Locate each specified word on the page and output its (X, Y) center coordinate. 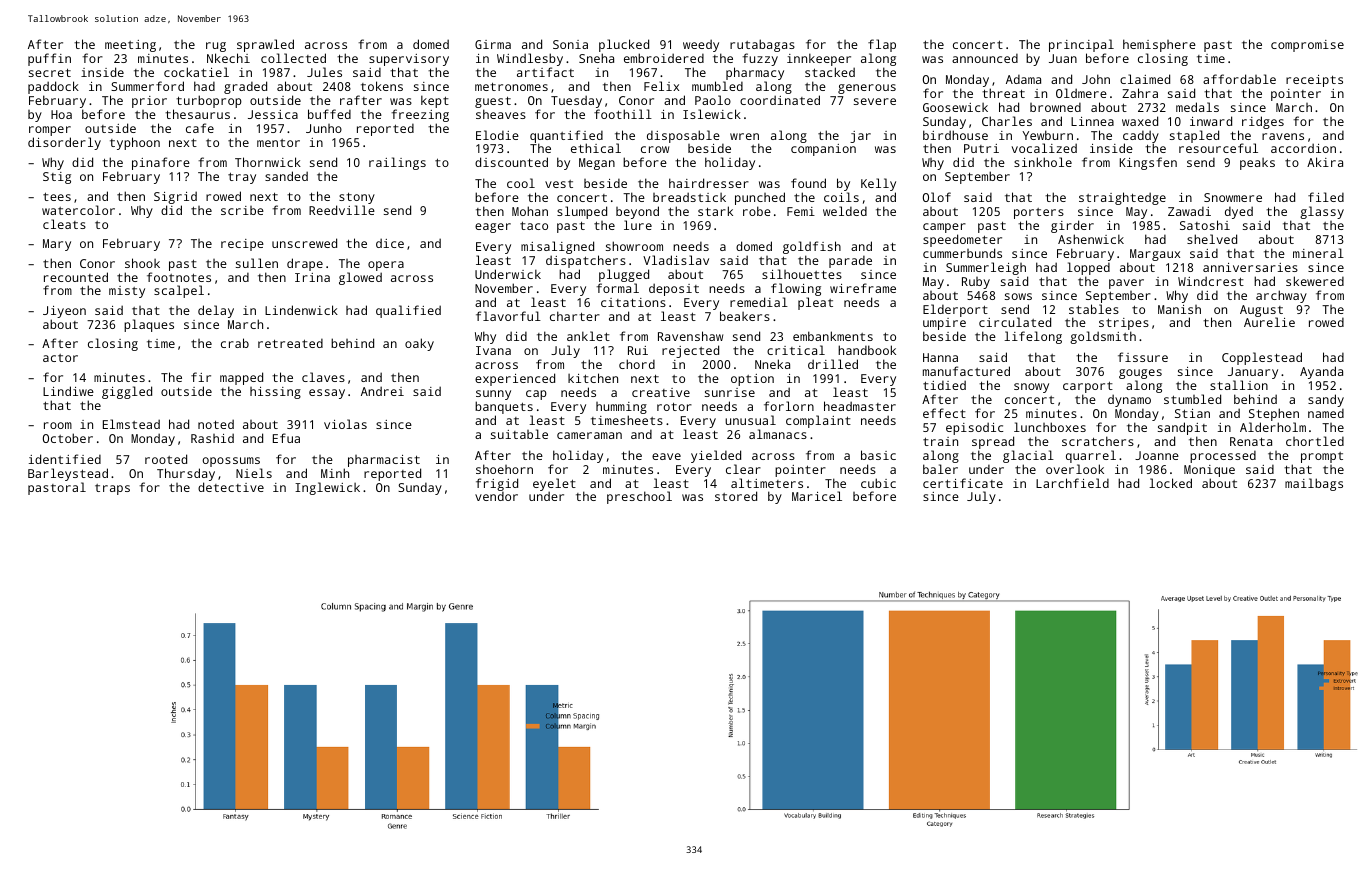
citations (633, 302)
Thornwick (268, 162)
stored (736, 496)
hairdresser (709, 183)
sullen (257, 263)
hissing (275, 393)
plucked (624, 45)
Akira (1325, 162)
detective (231, 487)
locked (1170, 483)
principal (1081, 45)
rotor (674, 407)
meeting (130, 46)
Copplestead (1262, 358)
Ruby (976, 283)
